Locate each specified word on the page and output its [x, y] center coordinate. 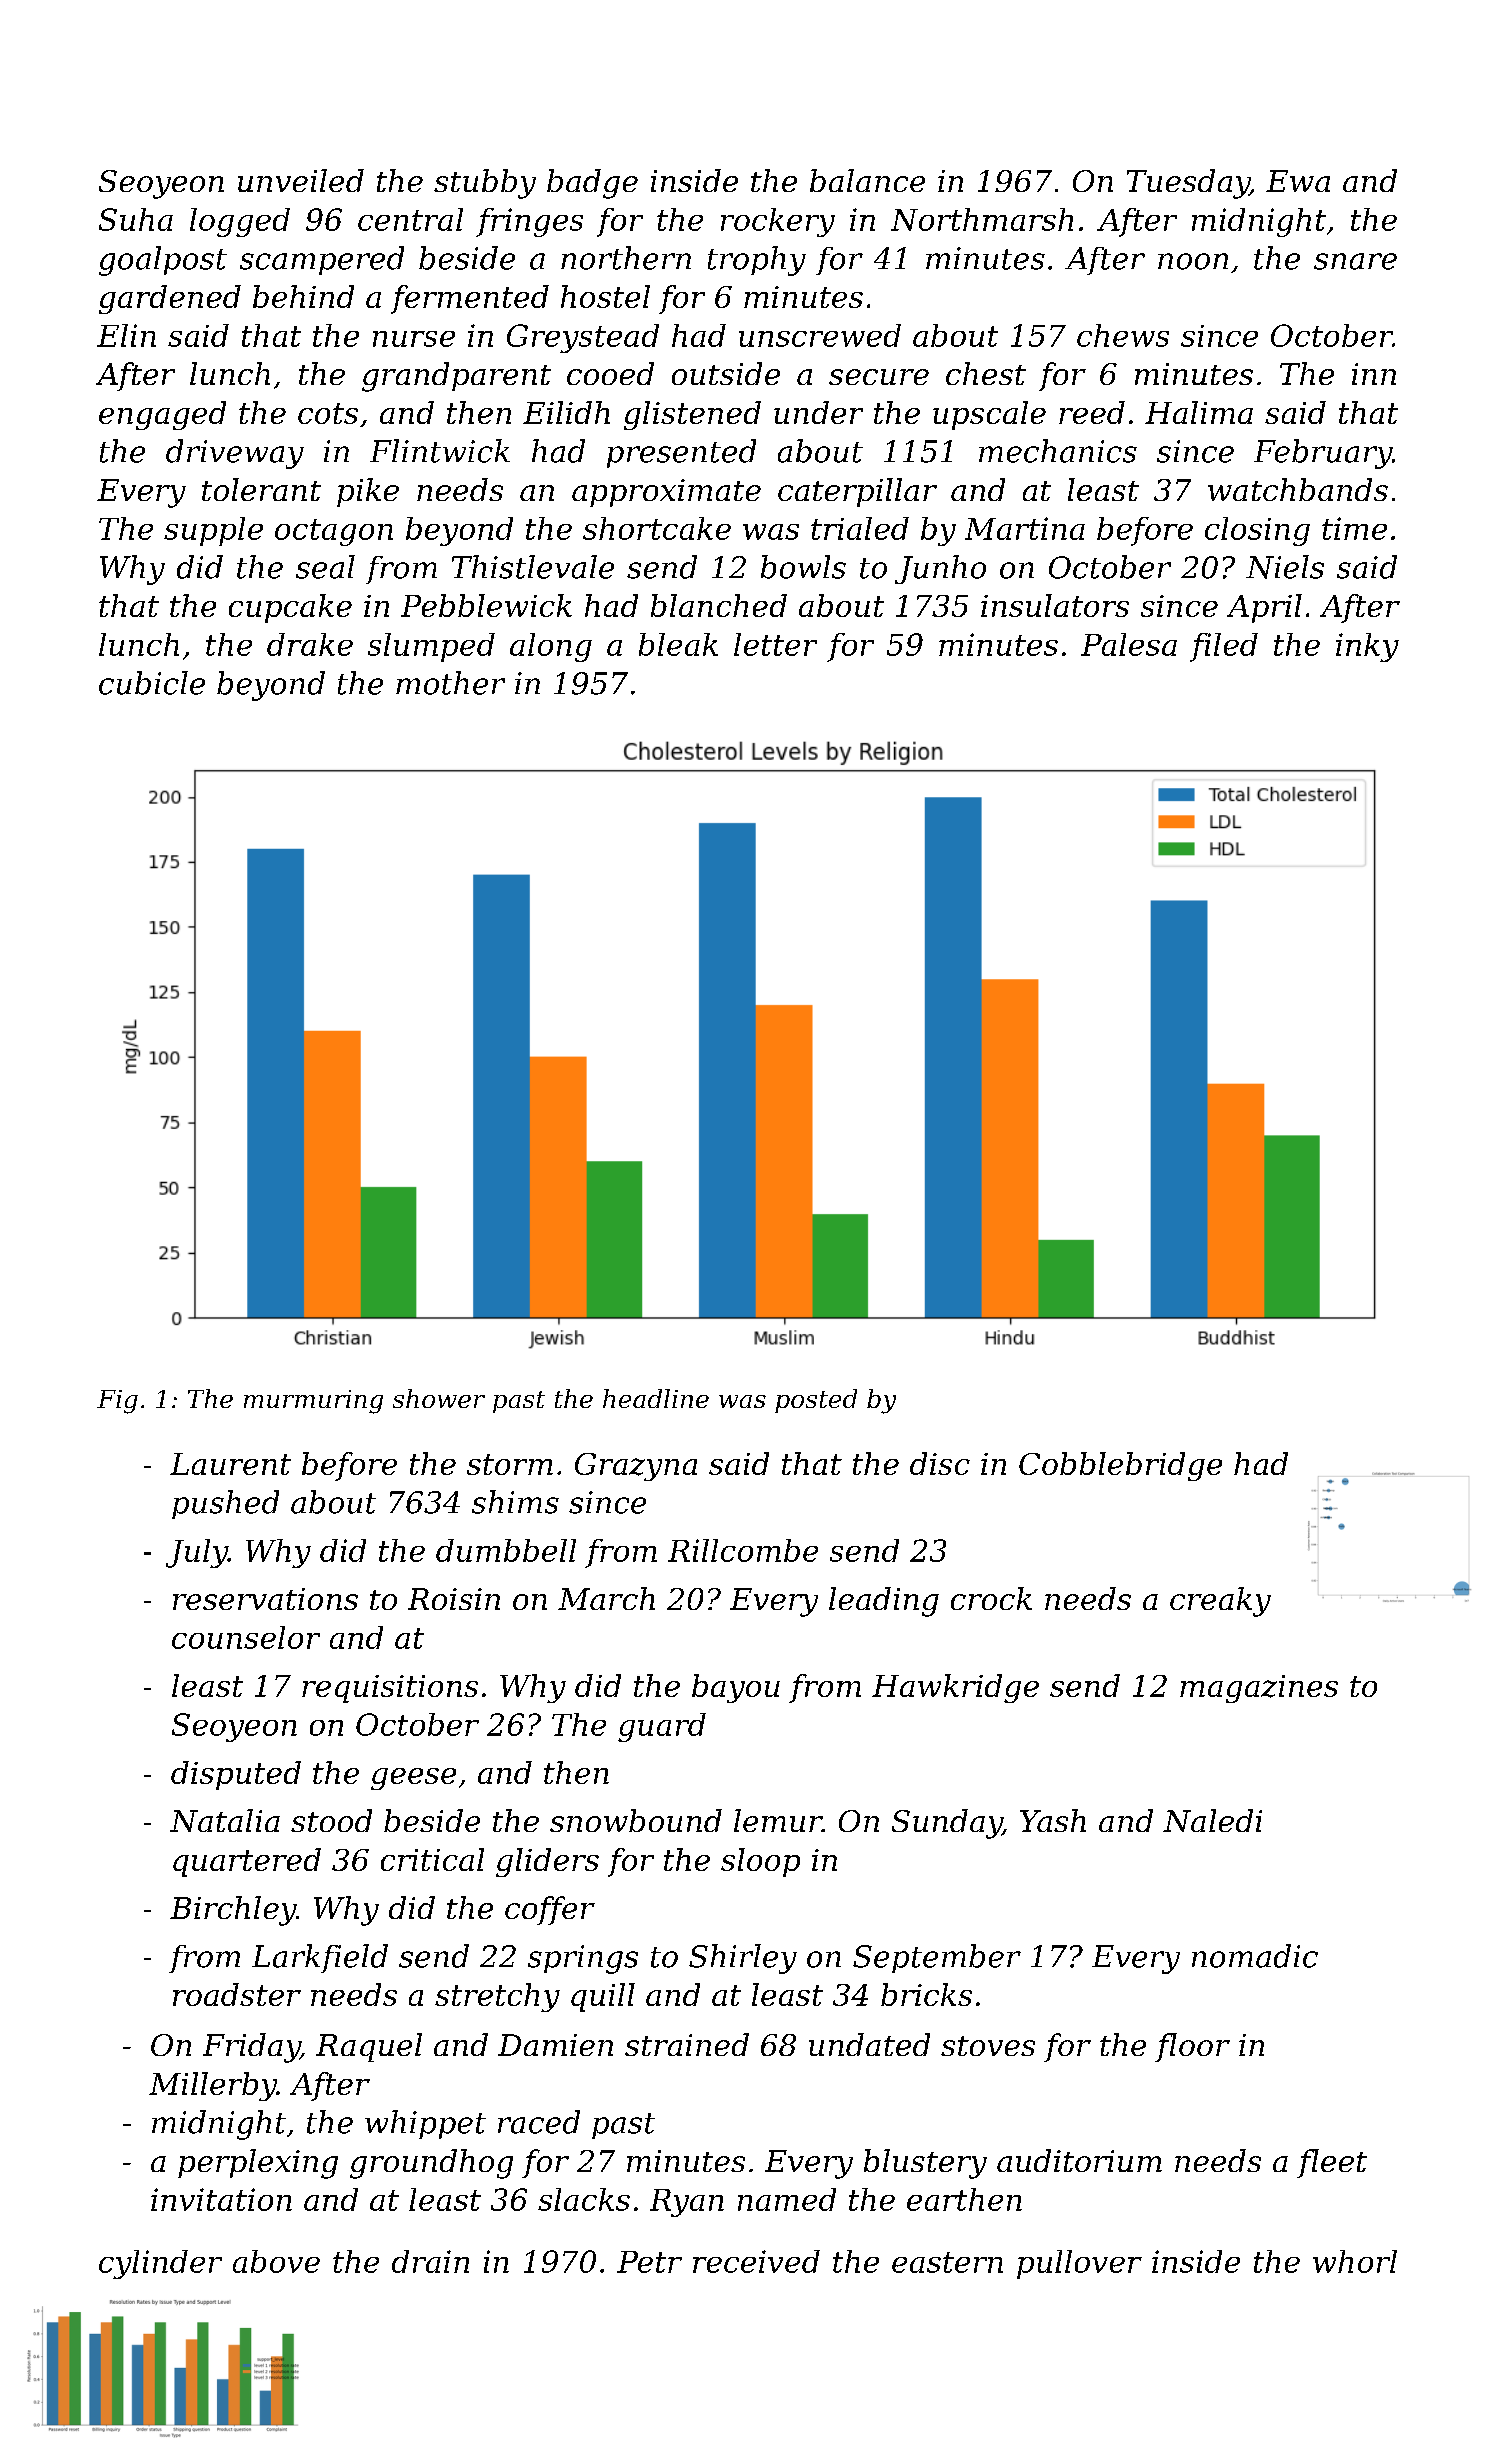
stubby [485, 184]
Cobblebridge [1120, 1466]
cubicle [152, 683]
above [276, 2261]
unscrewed [820, 335]
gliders [547, 1862]
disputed [236, 1775]
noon [1193, 261]
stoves [988, 2046]
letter [775, 644]
